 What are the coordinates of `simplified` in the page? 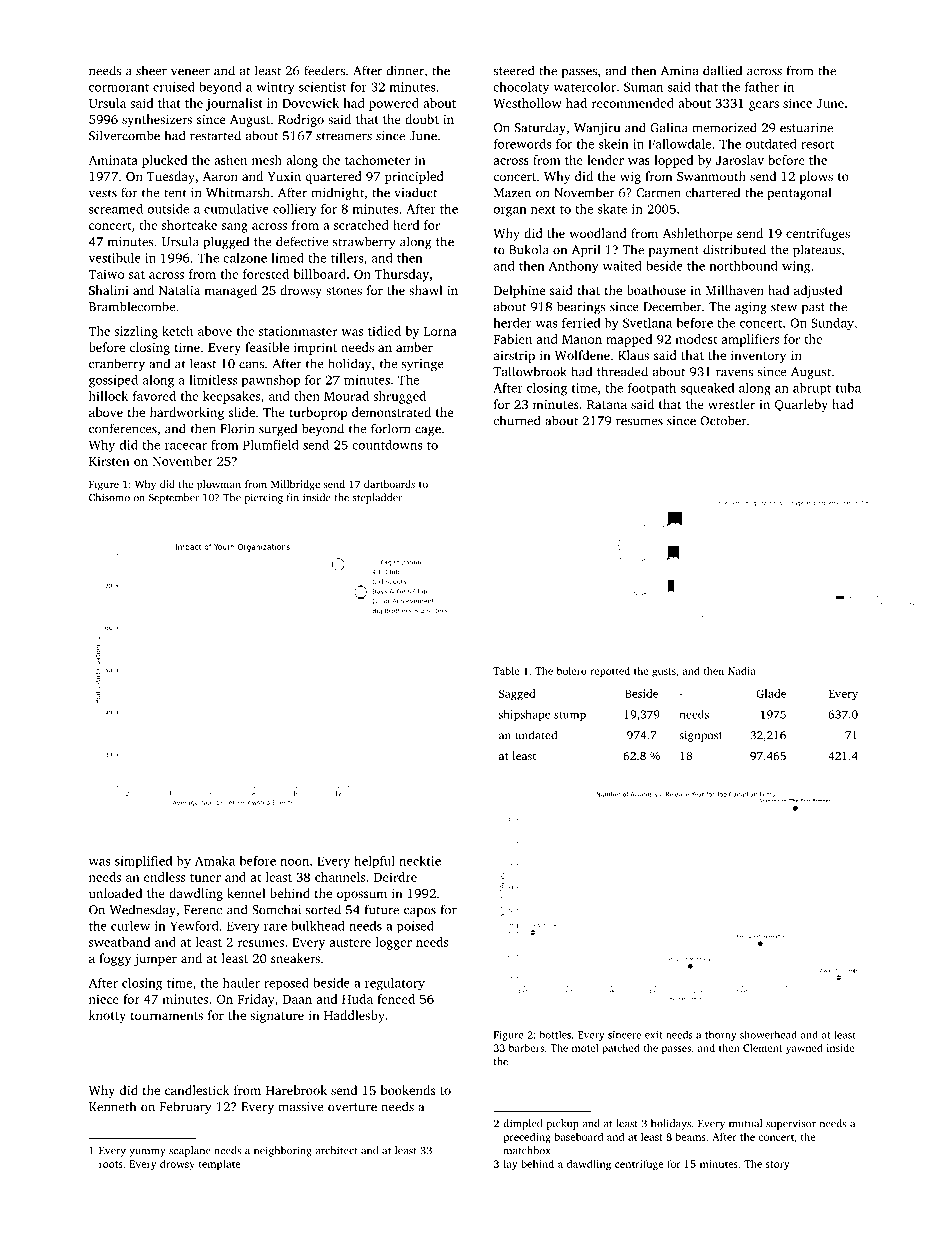 It's located at (143, 862).
